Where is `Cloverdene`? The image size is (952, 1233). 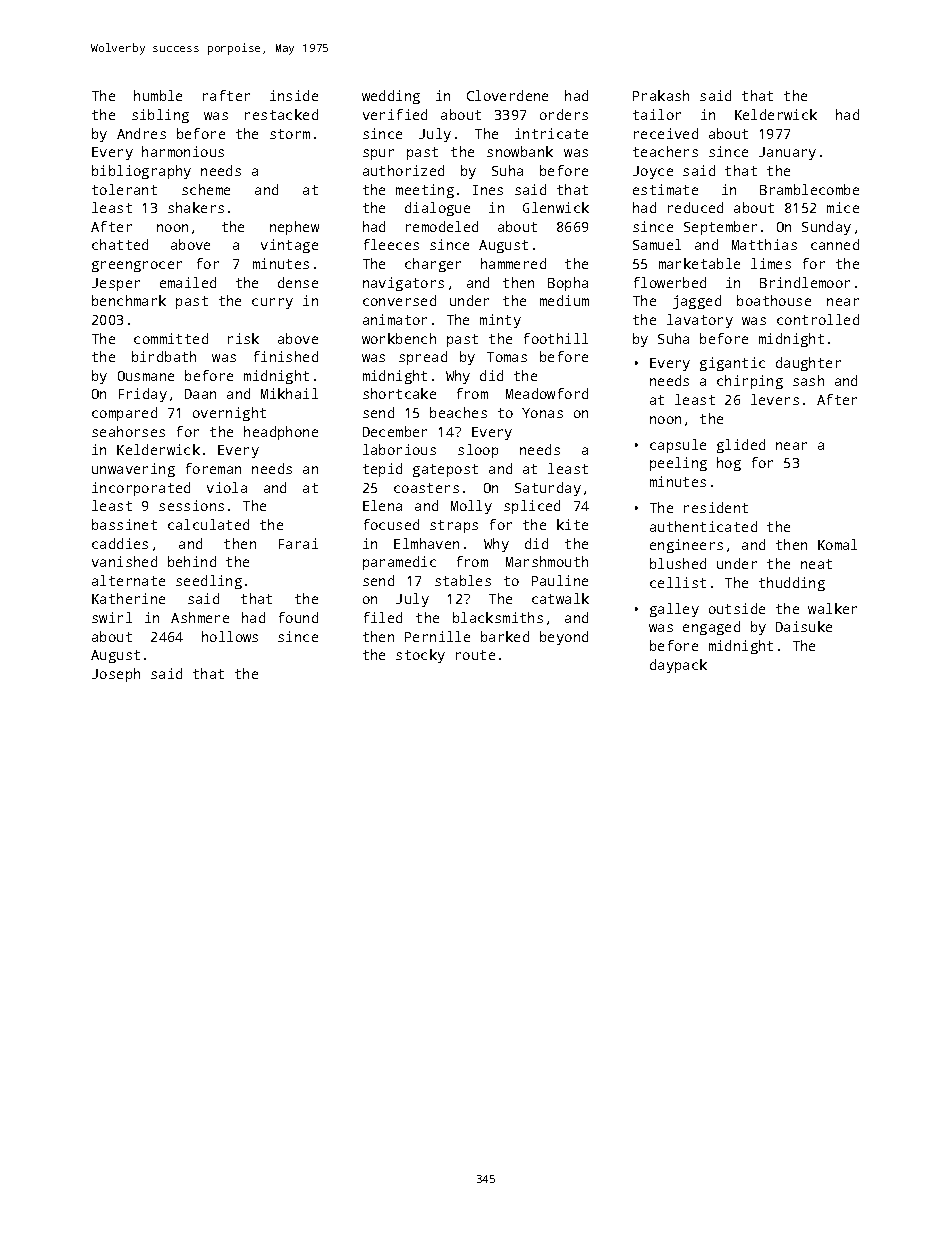 Cloverdene is located at coordinates (507, 95).
